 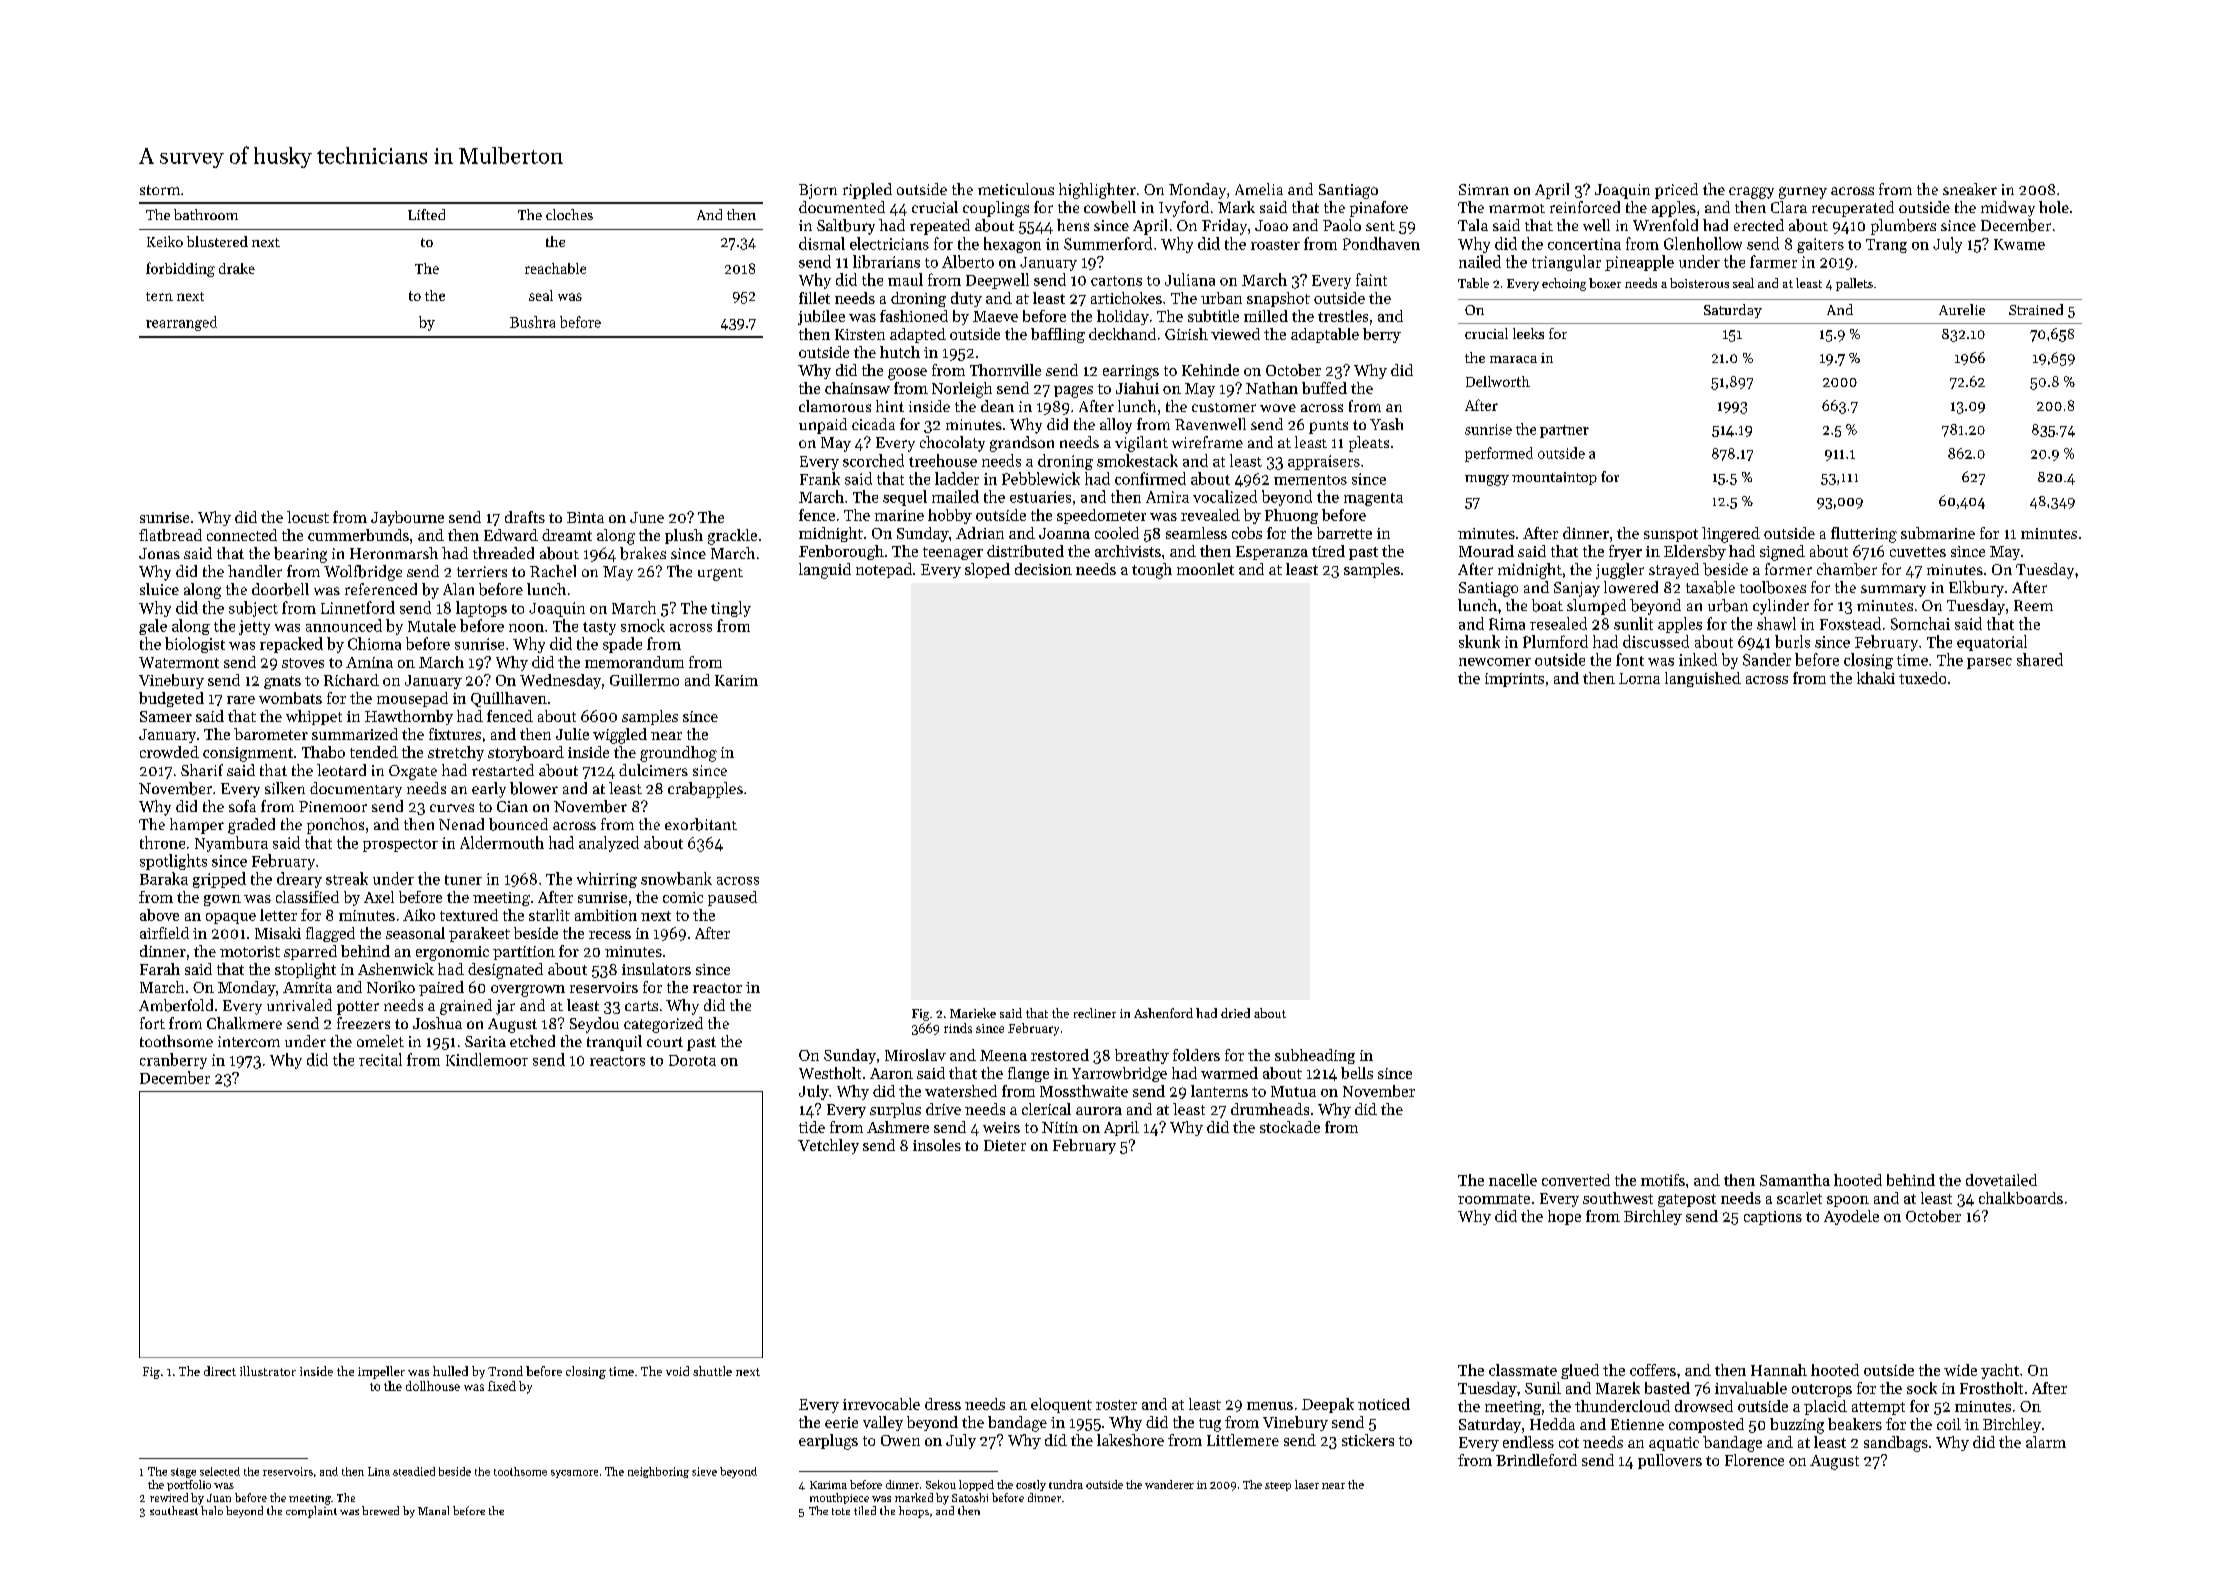 I want to click on court, so click(x=665, y=1042).
